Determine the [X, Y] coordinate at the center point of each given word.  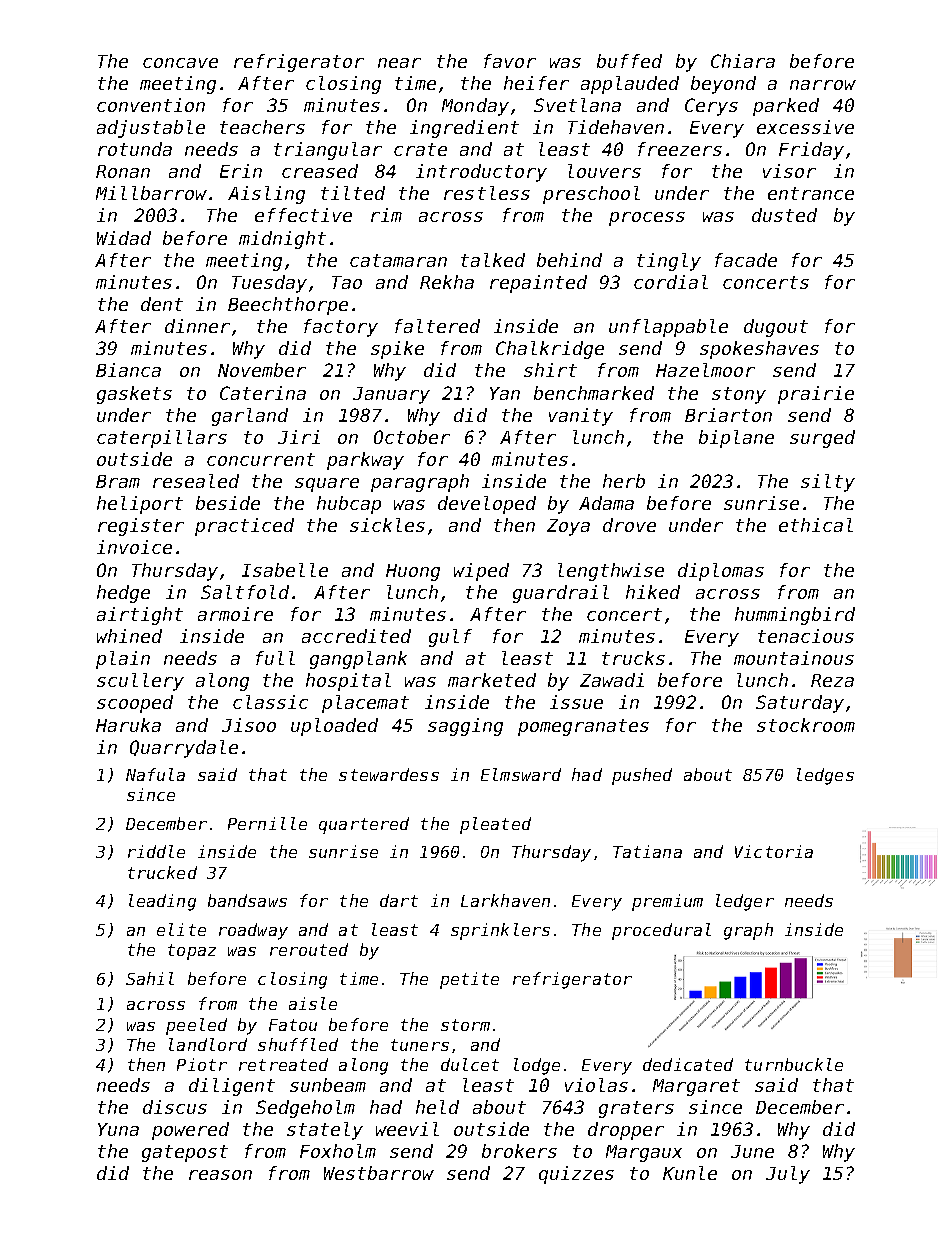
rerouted [309, 949]
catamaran [398, 260]
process [647, 219]
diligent [232, 1087]
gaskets [134, 395]
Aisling [266, 195]
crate [420, 149]
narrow [823, 85]
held [437, 1107]
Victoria [774, 851]
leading [162, 902]
